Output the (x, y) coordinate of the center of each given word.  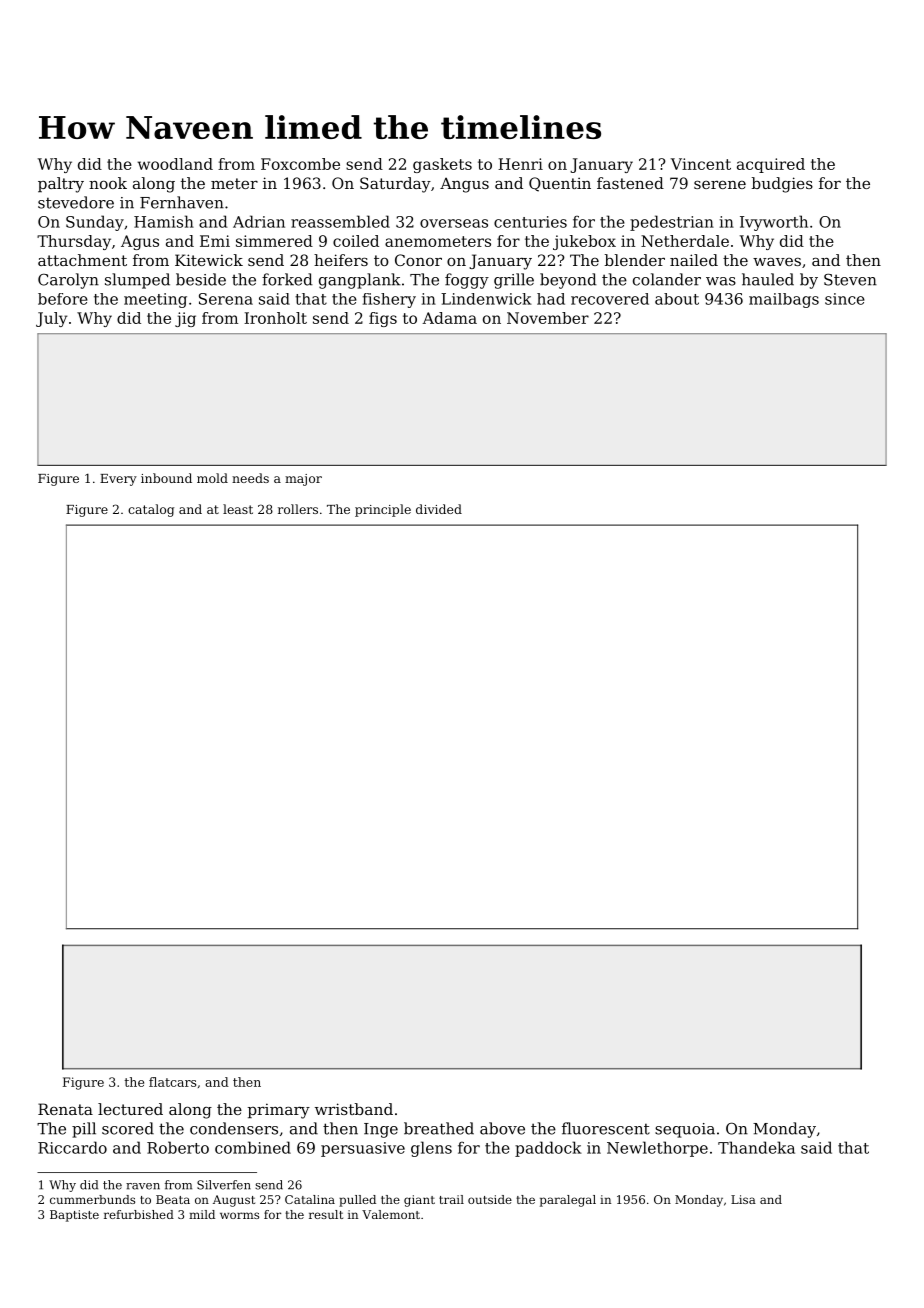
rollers (298, 509)
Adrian (259, 221)
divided (439, 509)
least (238, 509)
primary (279, 1111)
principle (383, 510)
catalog (151, 510)
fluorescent (606, 1128)
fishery (389, 300)
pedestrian (672, 223)
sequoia (685, 1130)
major (303, 480)
